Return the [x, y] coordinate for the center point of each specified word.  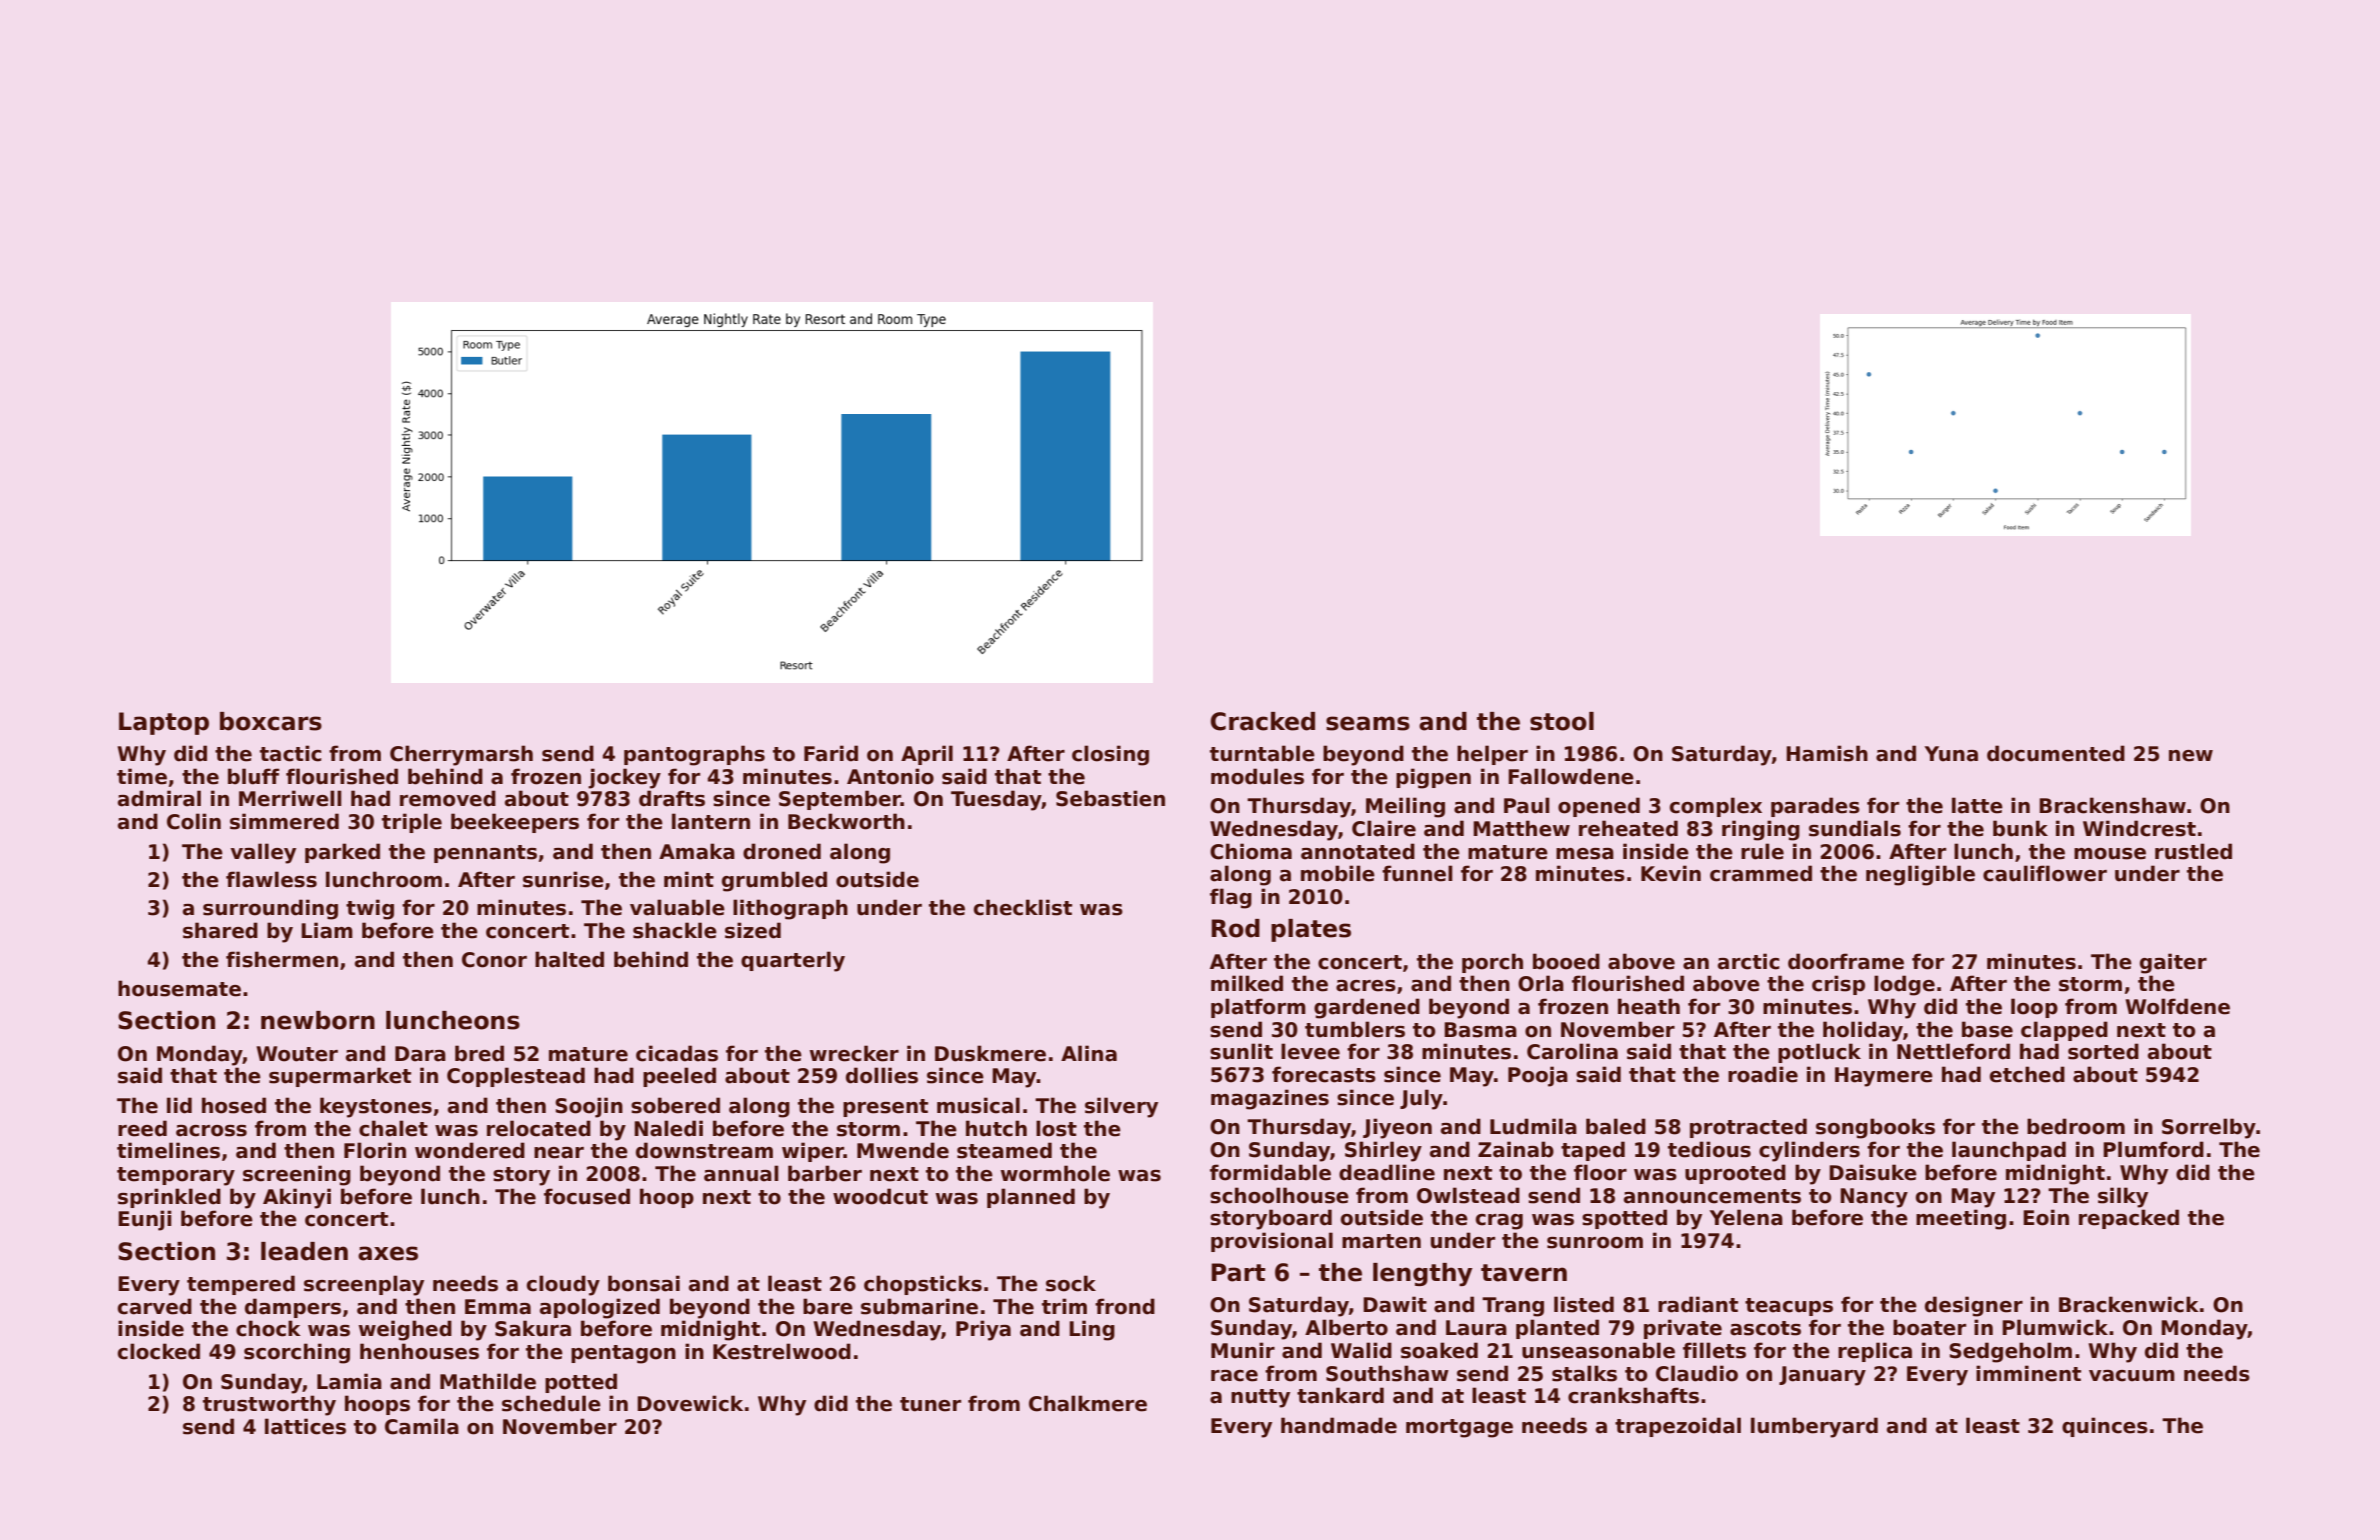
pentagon [623, 1354]
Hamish [1827, 753]
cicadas [677, 1053]
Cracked [1263, 721]
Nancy [1874, 1198]
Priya [983, 1330]
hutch [996, 1128]
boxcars [271, 721]
